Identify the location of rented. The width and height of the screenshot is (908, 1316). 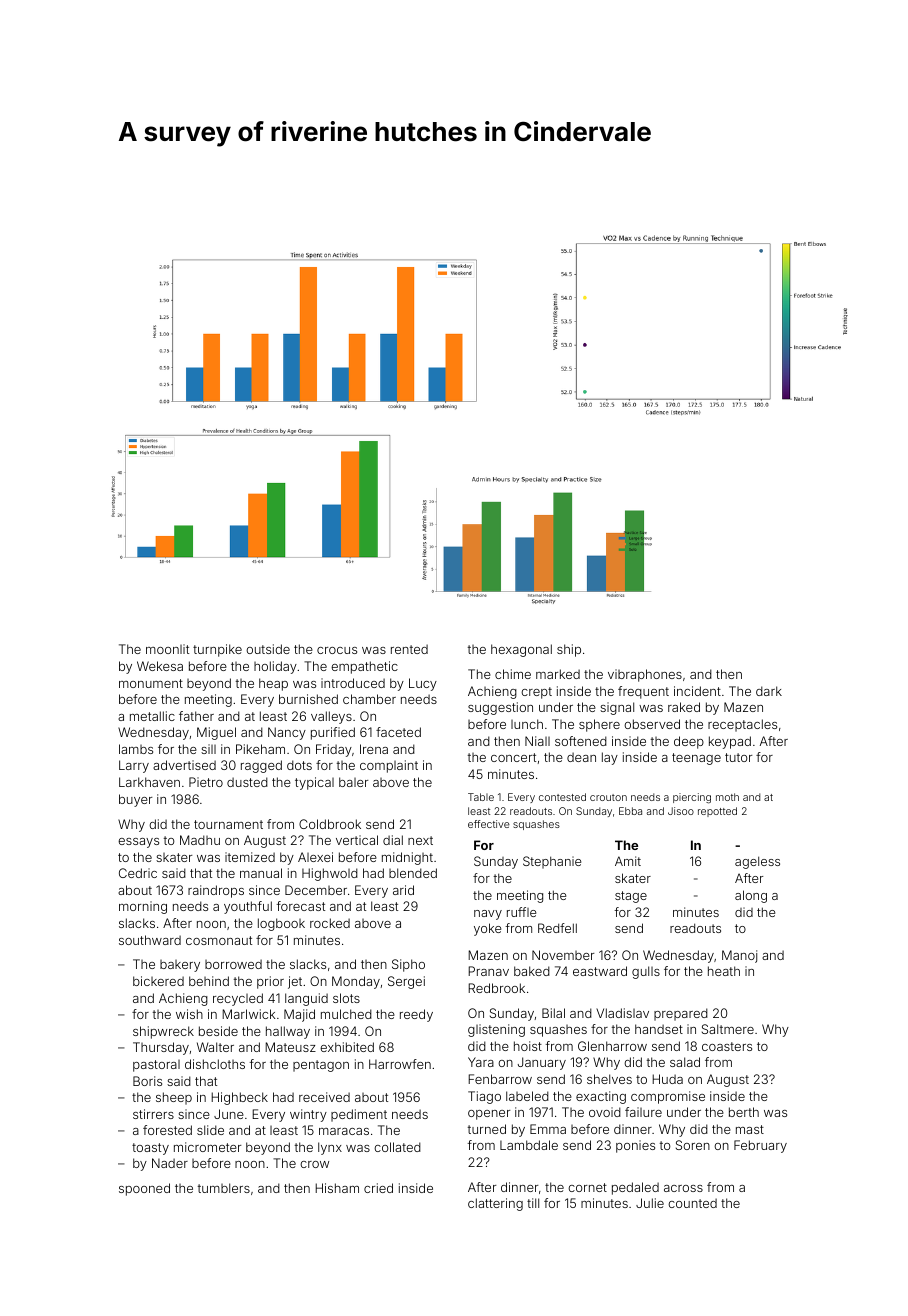
(409, 649).
